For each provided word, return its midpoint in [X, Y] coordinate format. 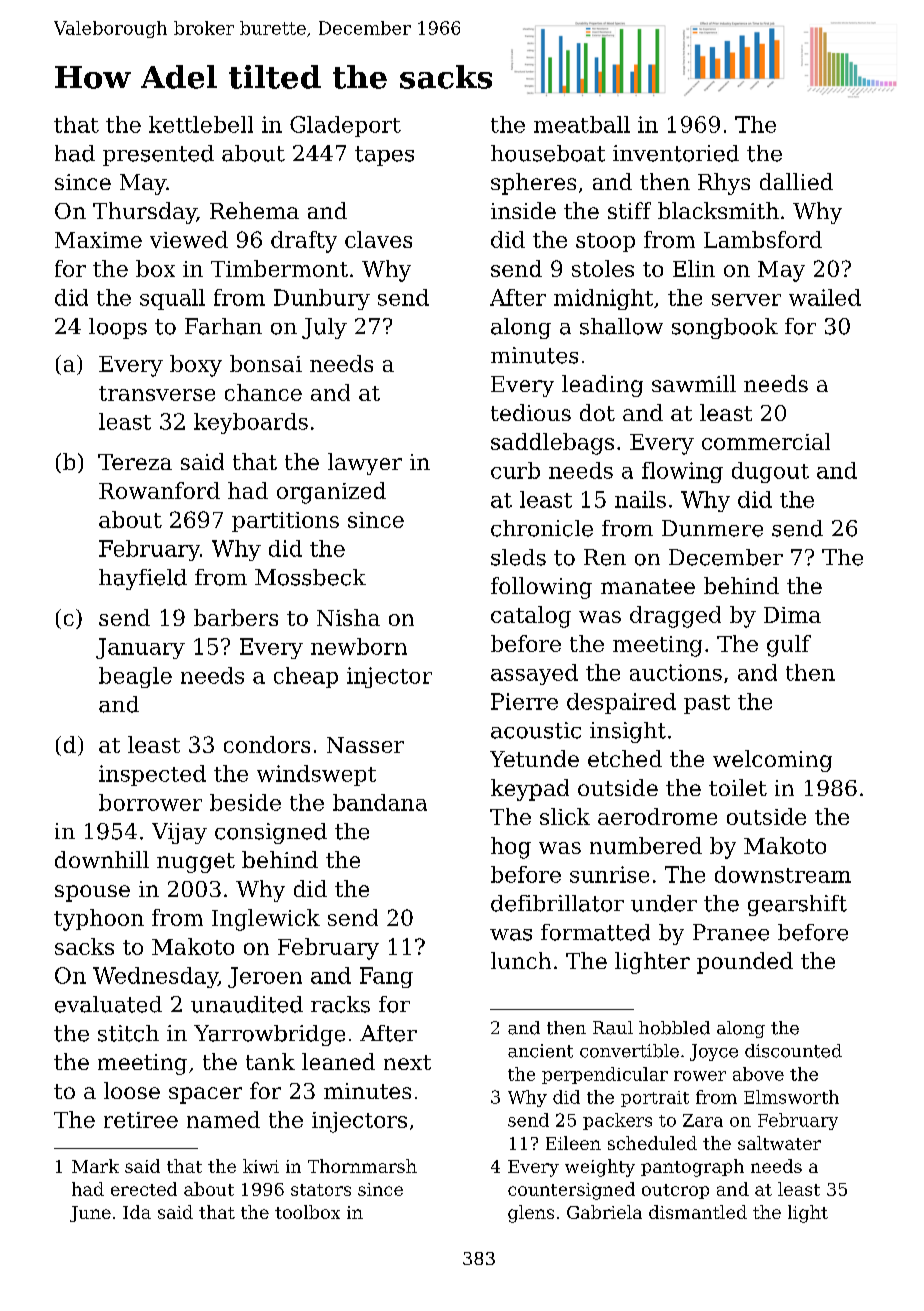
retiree [141, 1120]
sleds [518, 557]
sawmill [694, 383]
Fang [386, 977]
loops [118, 328]
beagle [135, 677]
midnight [603, 299]
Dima [792, 615]
